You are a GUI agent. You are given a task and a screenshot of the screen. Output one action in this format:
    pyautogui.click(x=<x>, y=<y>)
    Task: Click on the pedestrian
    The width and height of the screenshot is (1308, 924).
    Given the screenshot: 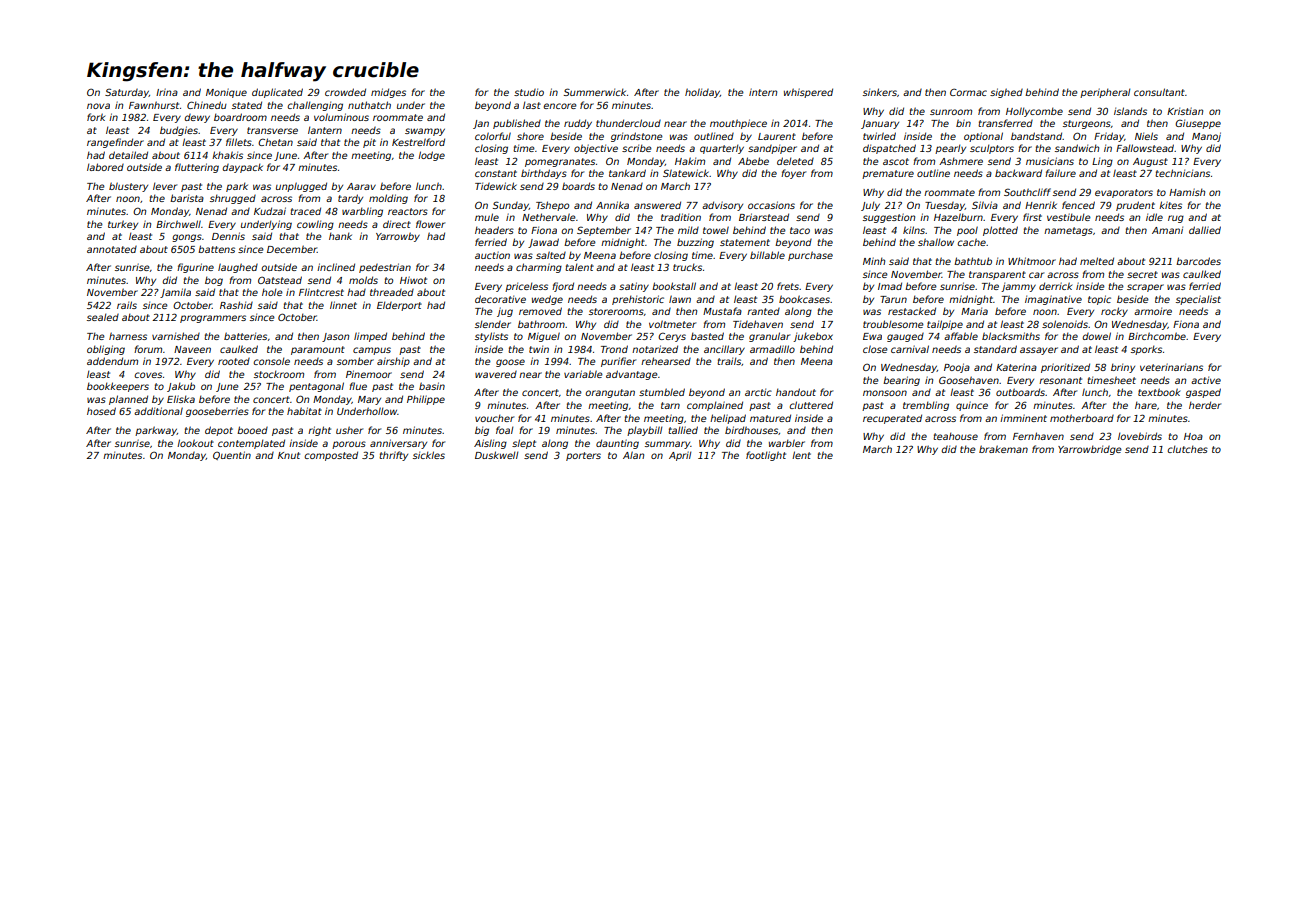 What is the action you would take?
    pyautogui.click(x=385, y=268)
